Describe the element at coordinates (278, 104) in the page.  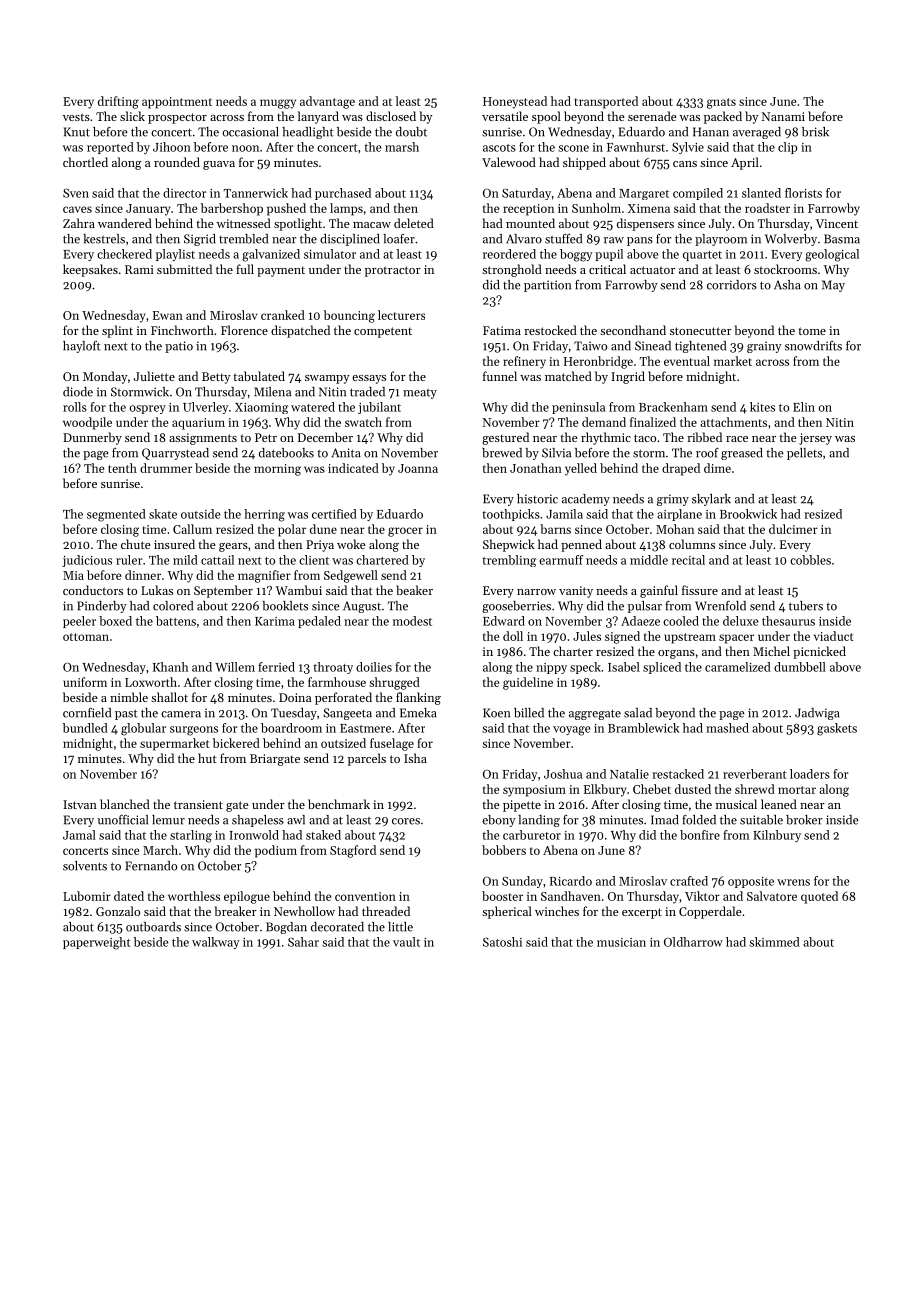
I see `muggy` at that location.
